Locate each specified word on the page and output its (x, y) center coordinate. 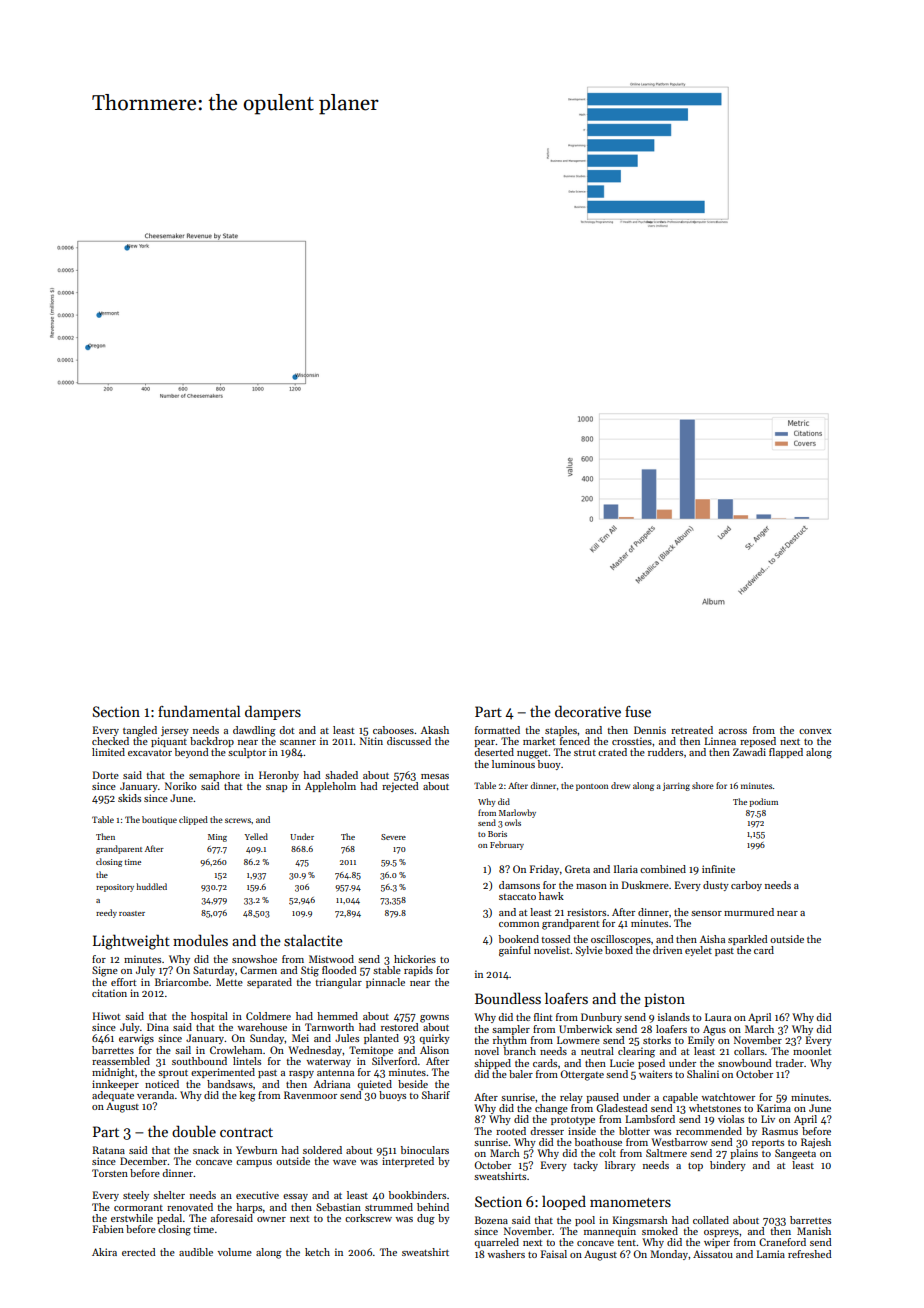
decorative (588, 711)
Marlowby (517, 813)
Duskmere (645, 885)
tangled (140, 731)
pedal (169, 1219)
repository (115, 888)
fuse (638, 711)
